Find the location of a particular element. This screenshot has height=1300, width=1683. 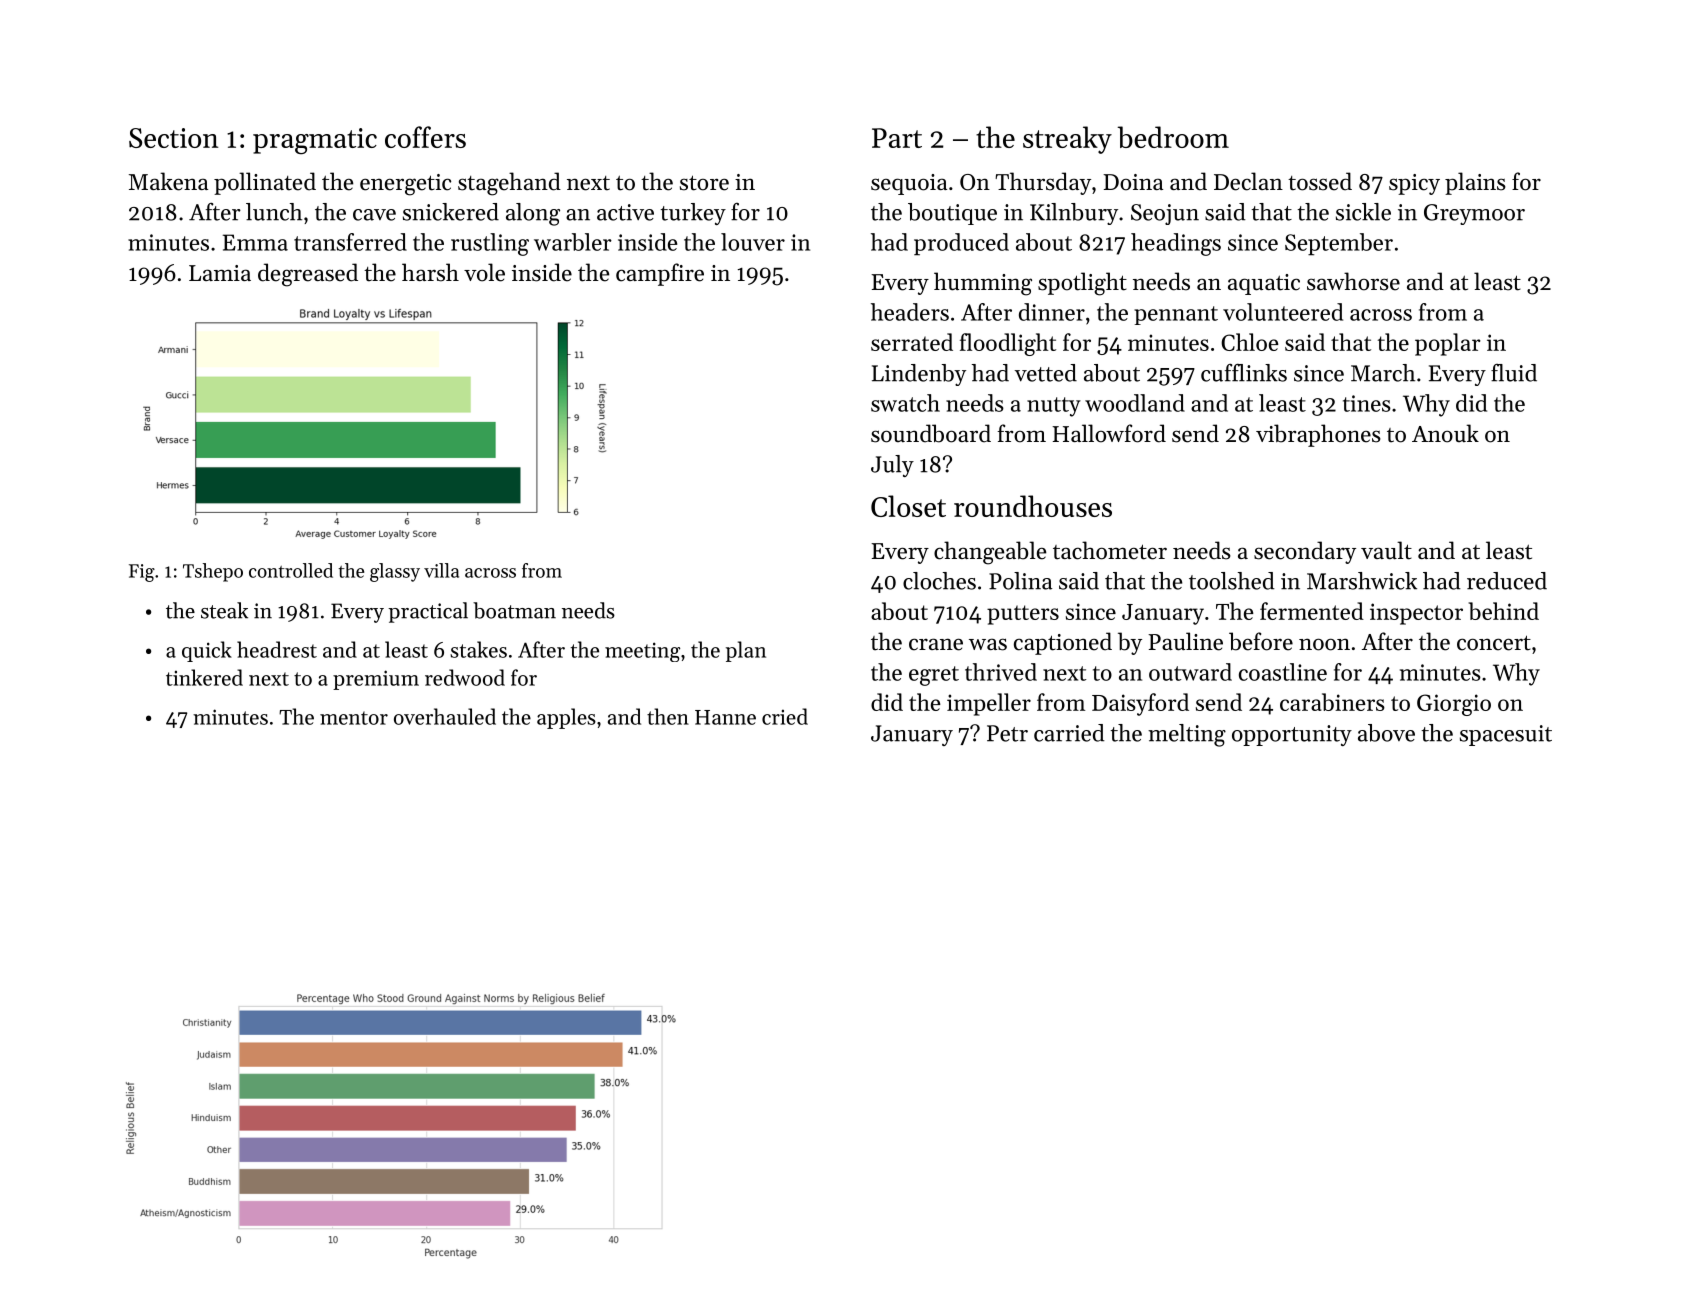

bedroom is located at coordinates (1173, 137).
